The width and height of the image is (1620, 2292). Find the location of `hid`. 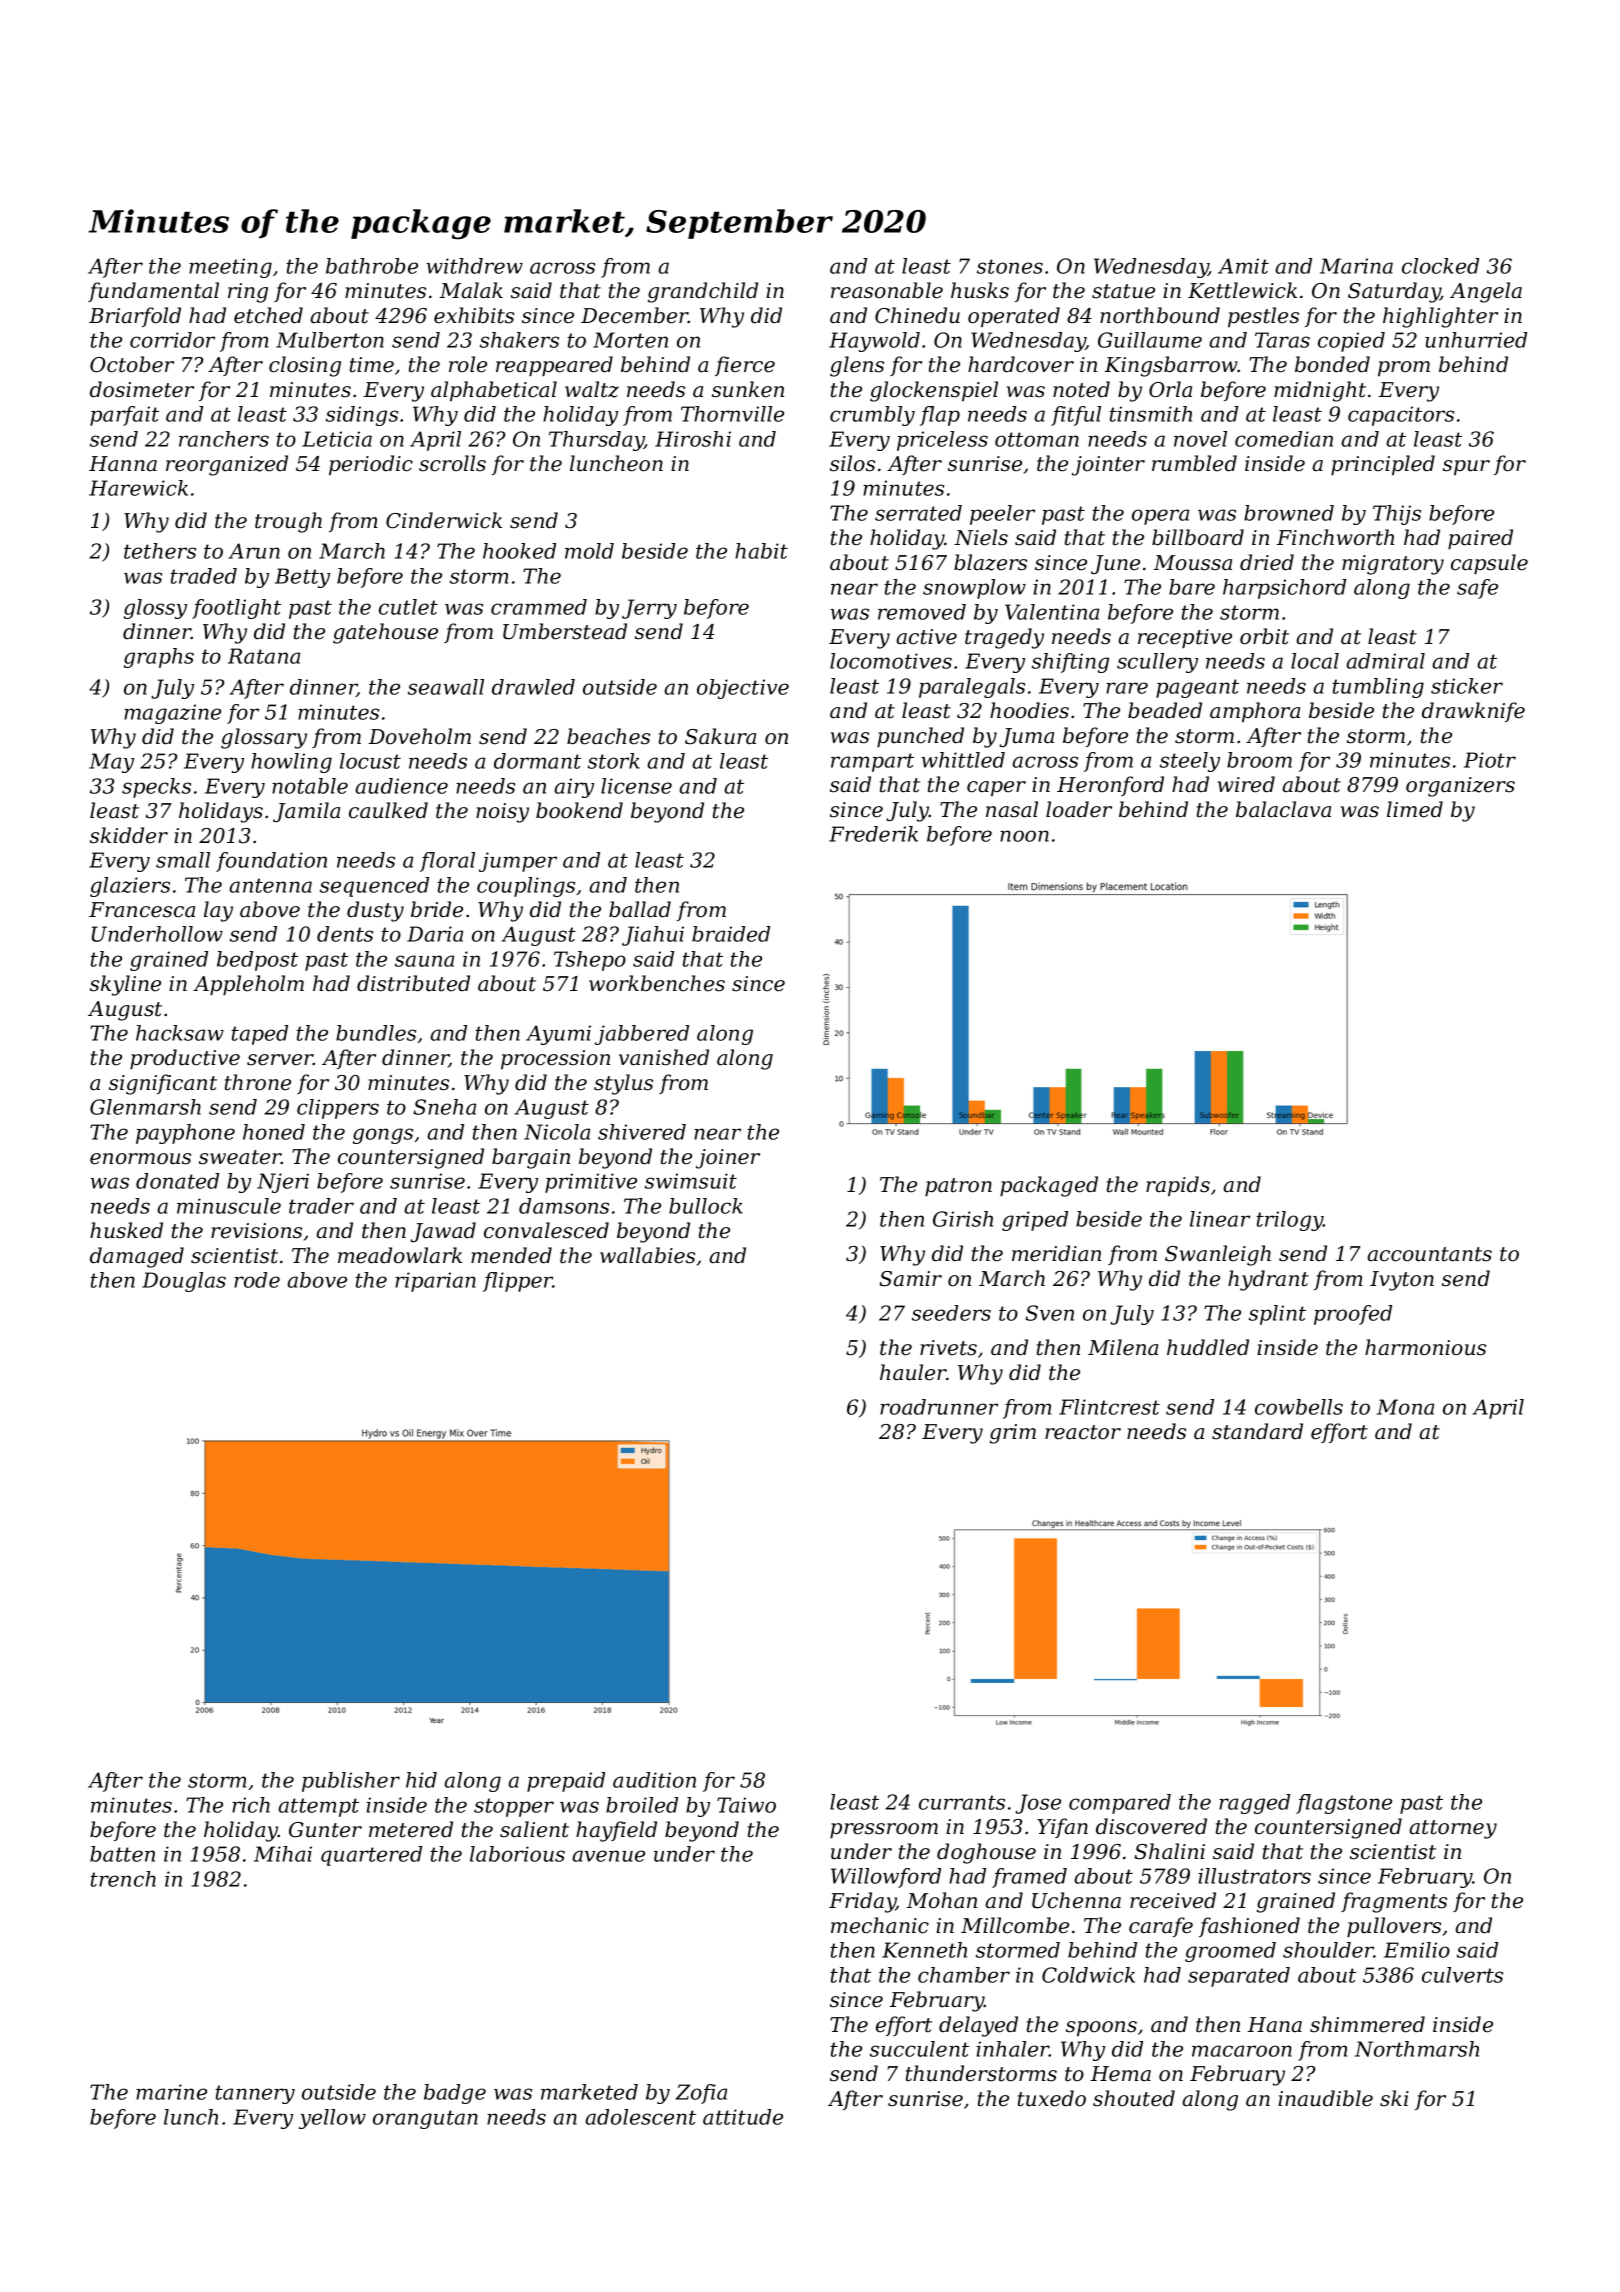

hid is located at coordinates (421, 1780).
